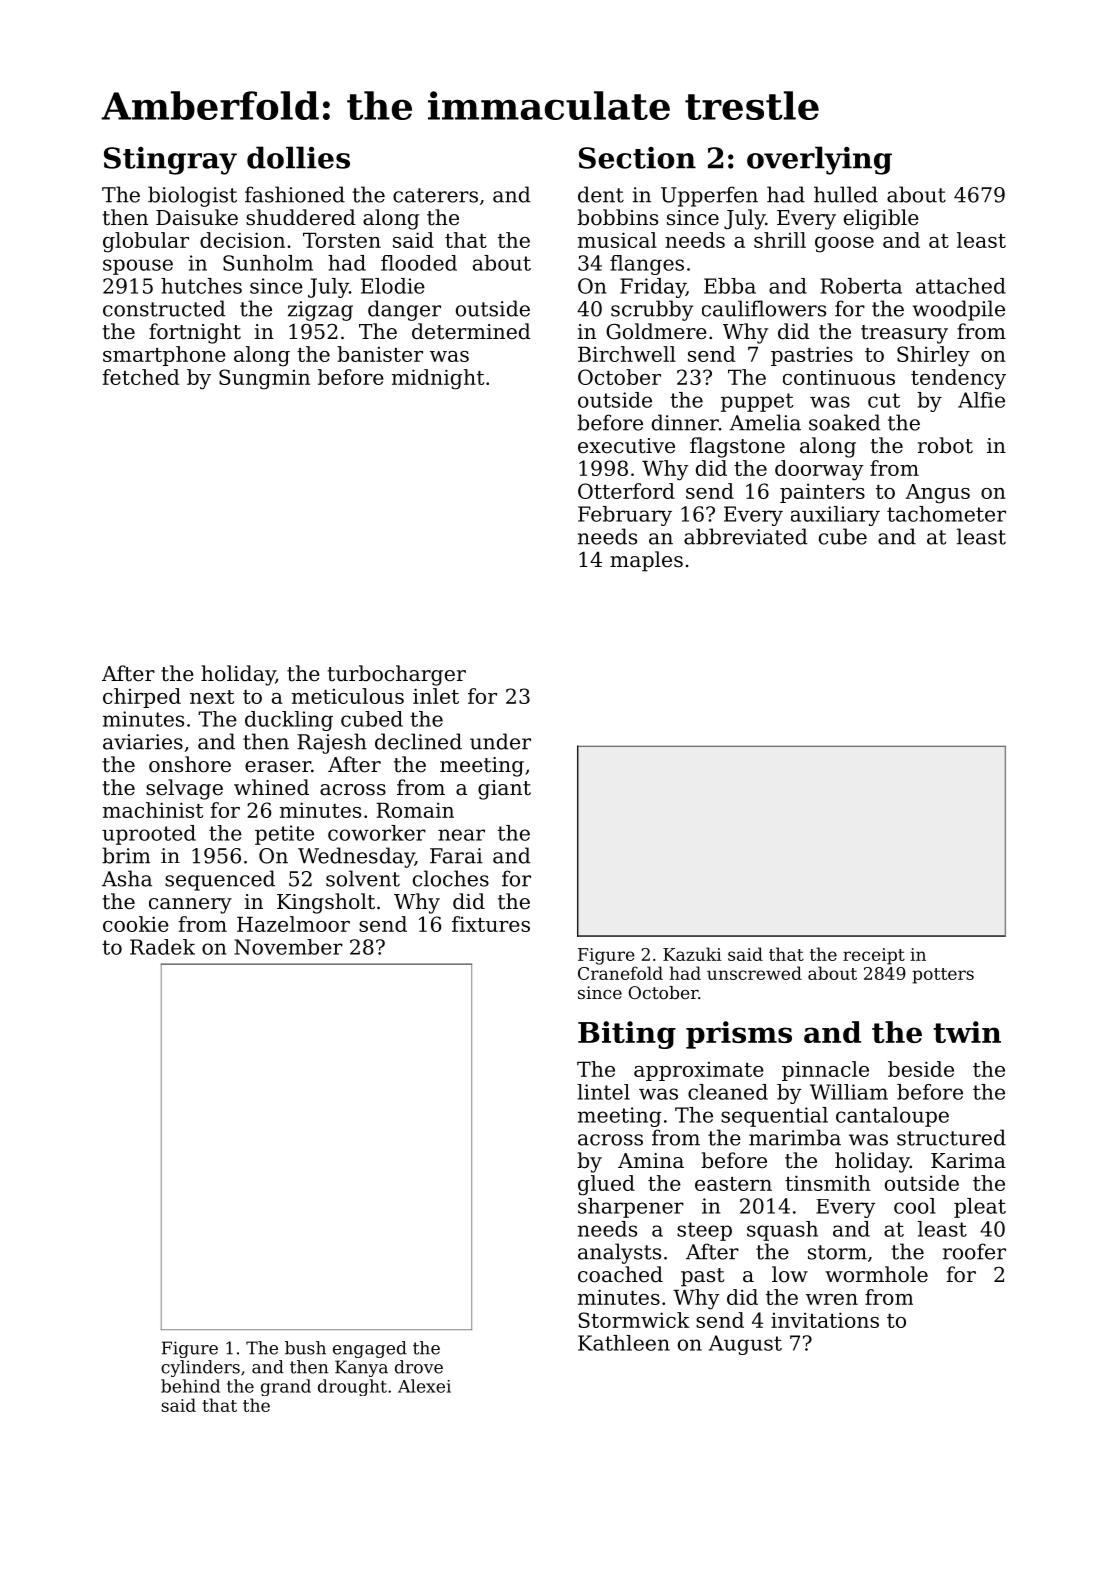 Image resolution: width=1108 pixels, height=1574 pixels. What do you see at coordinates (170, 161) in the document?
I see `Stingray` at bounding box center [170, 161].
